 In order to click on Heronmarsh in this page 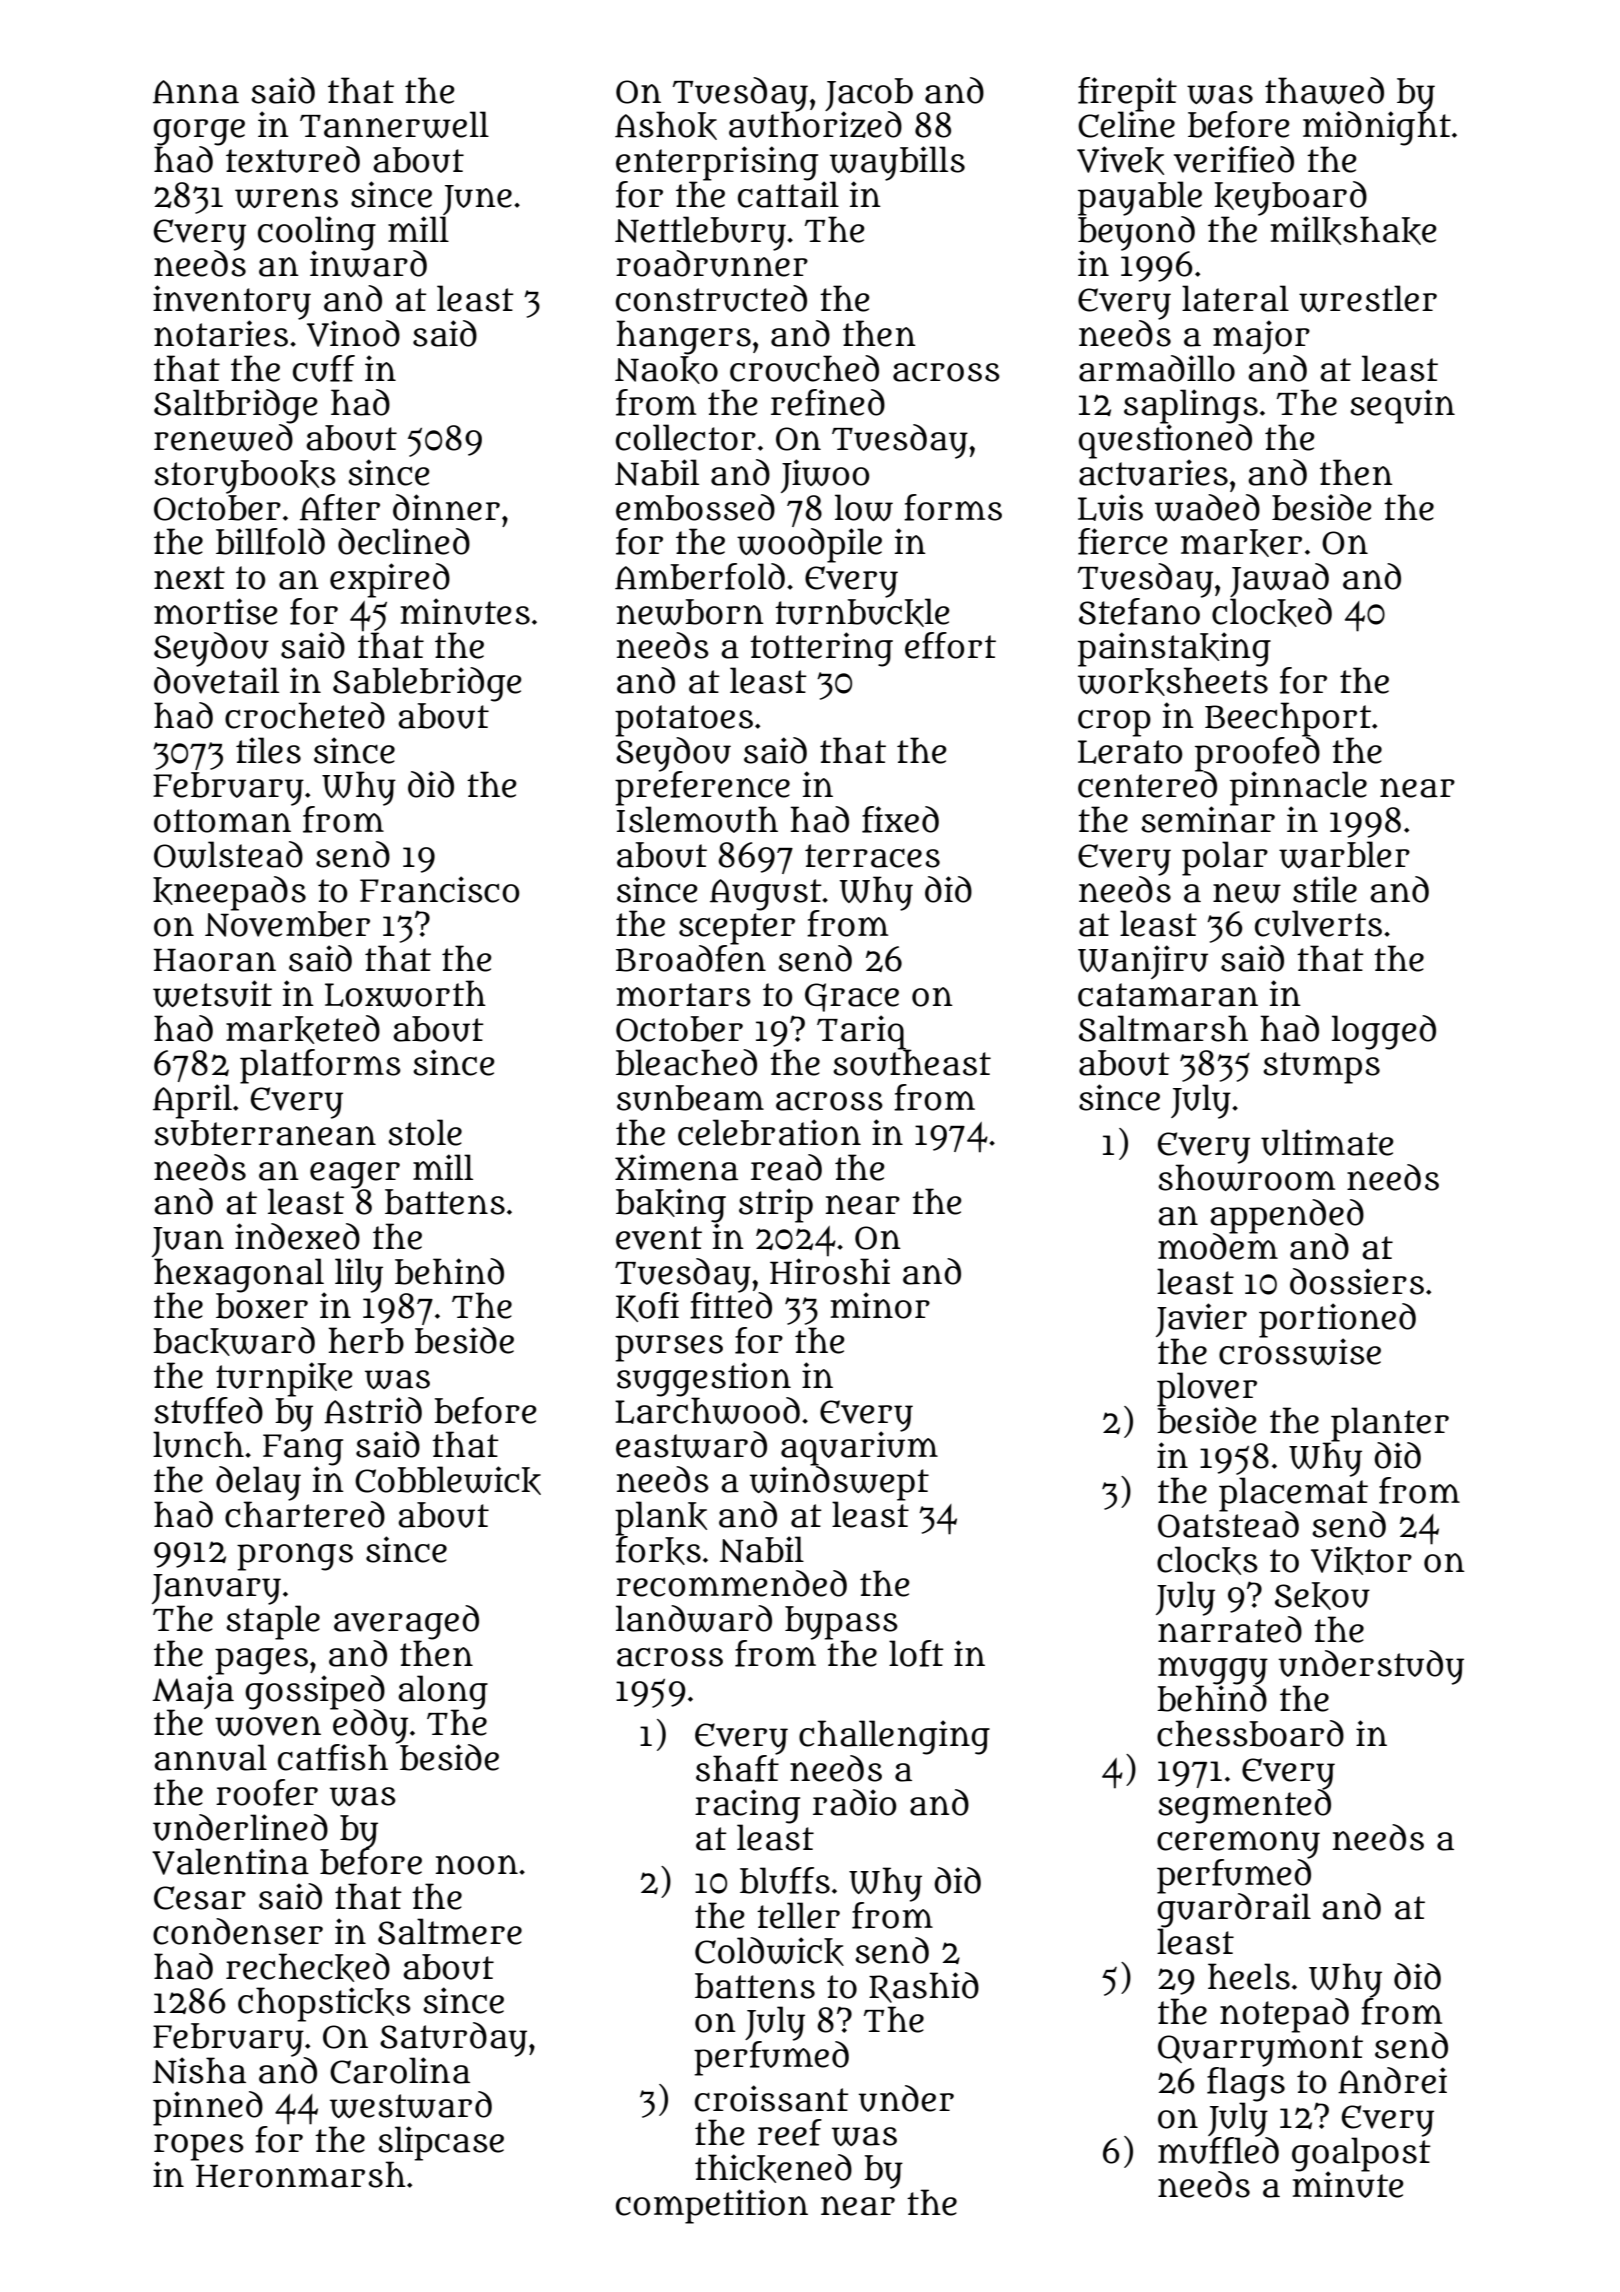, I will do `click(301, 2174)`.
